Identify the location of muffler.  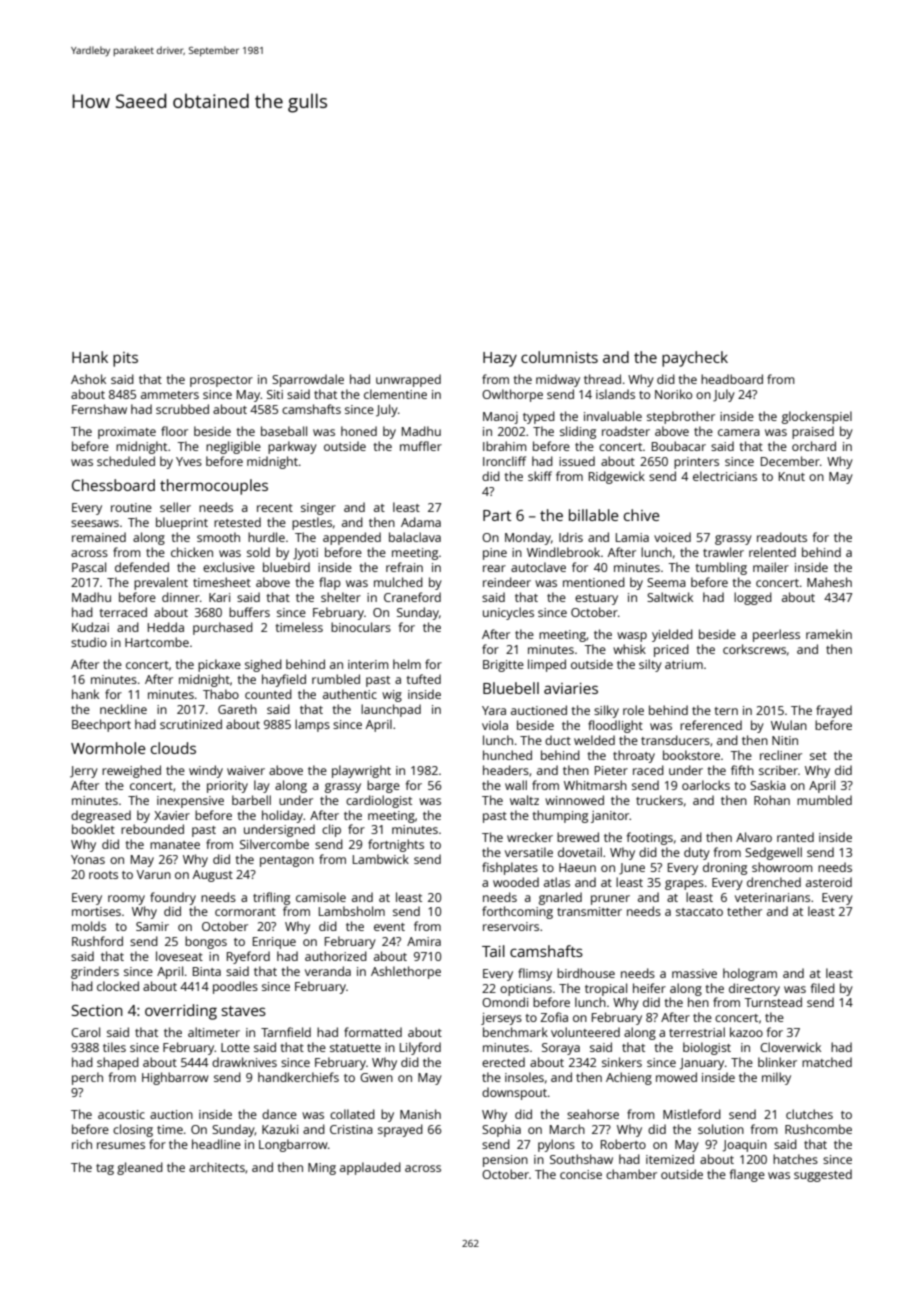
(421, 446).
